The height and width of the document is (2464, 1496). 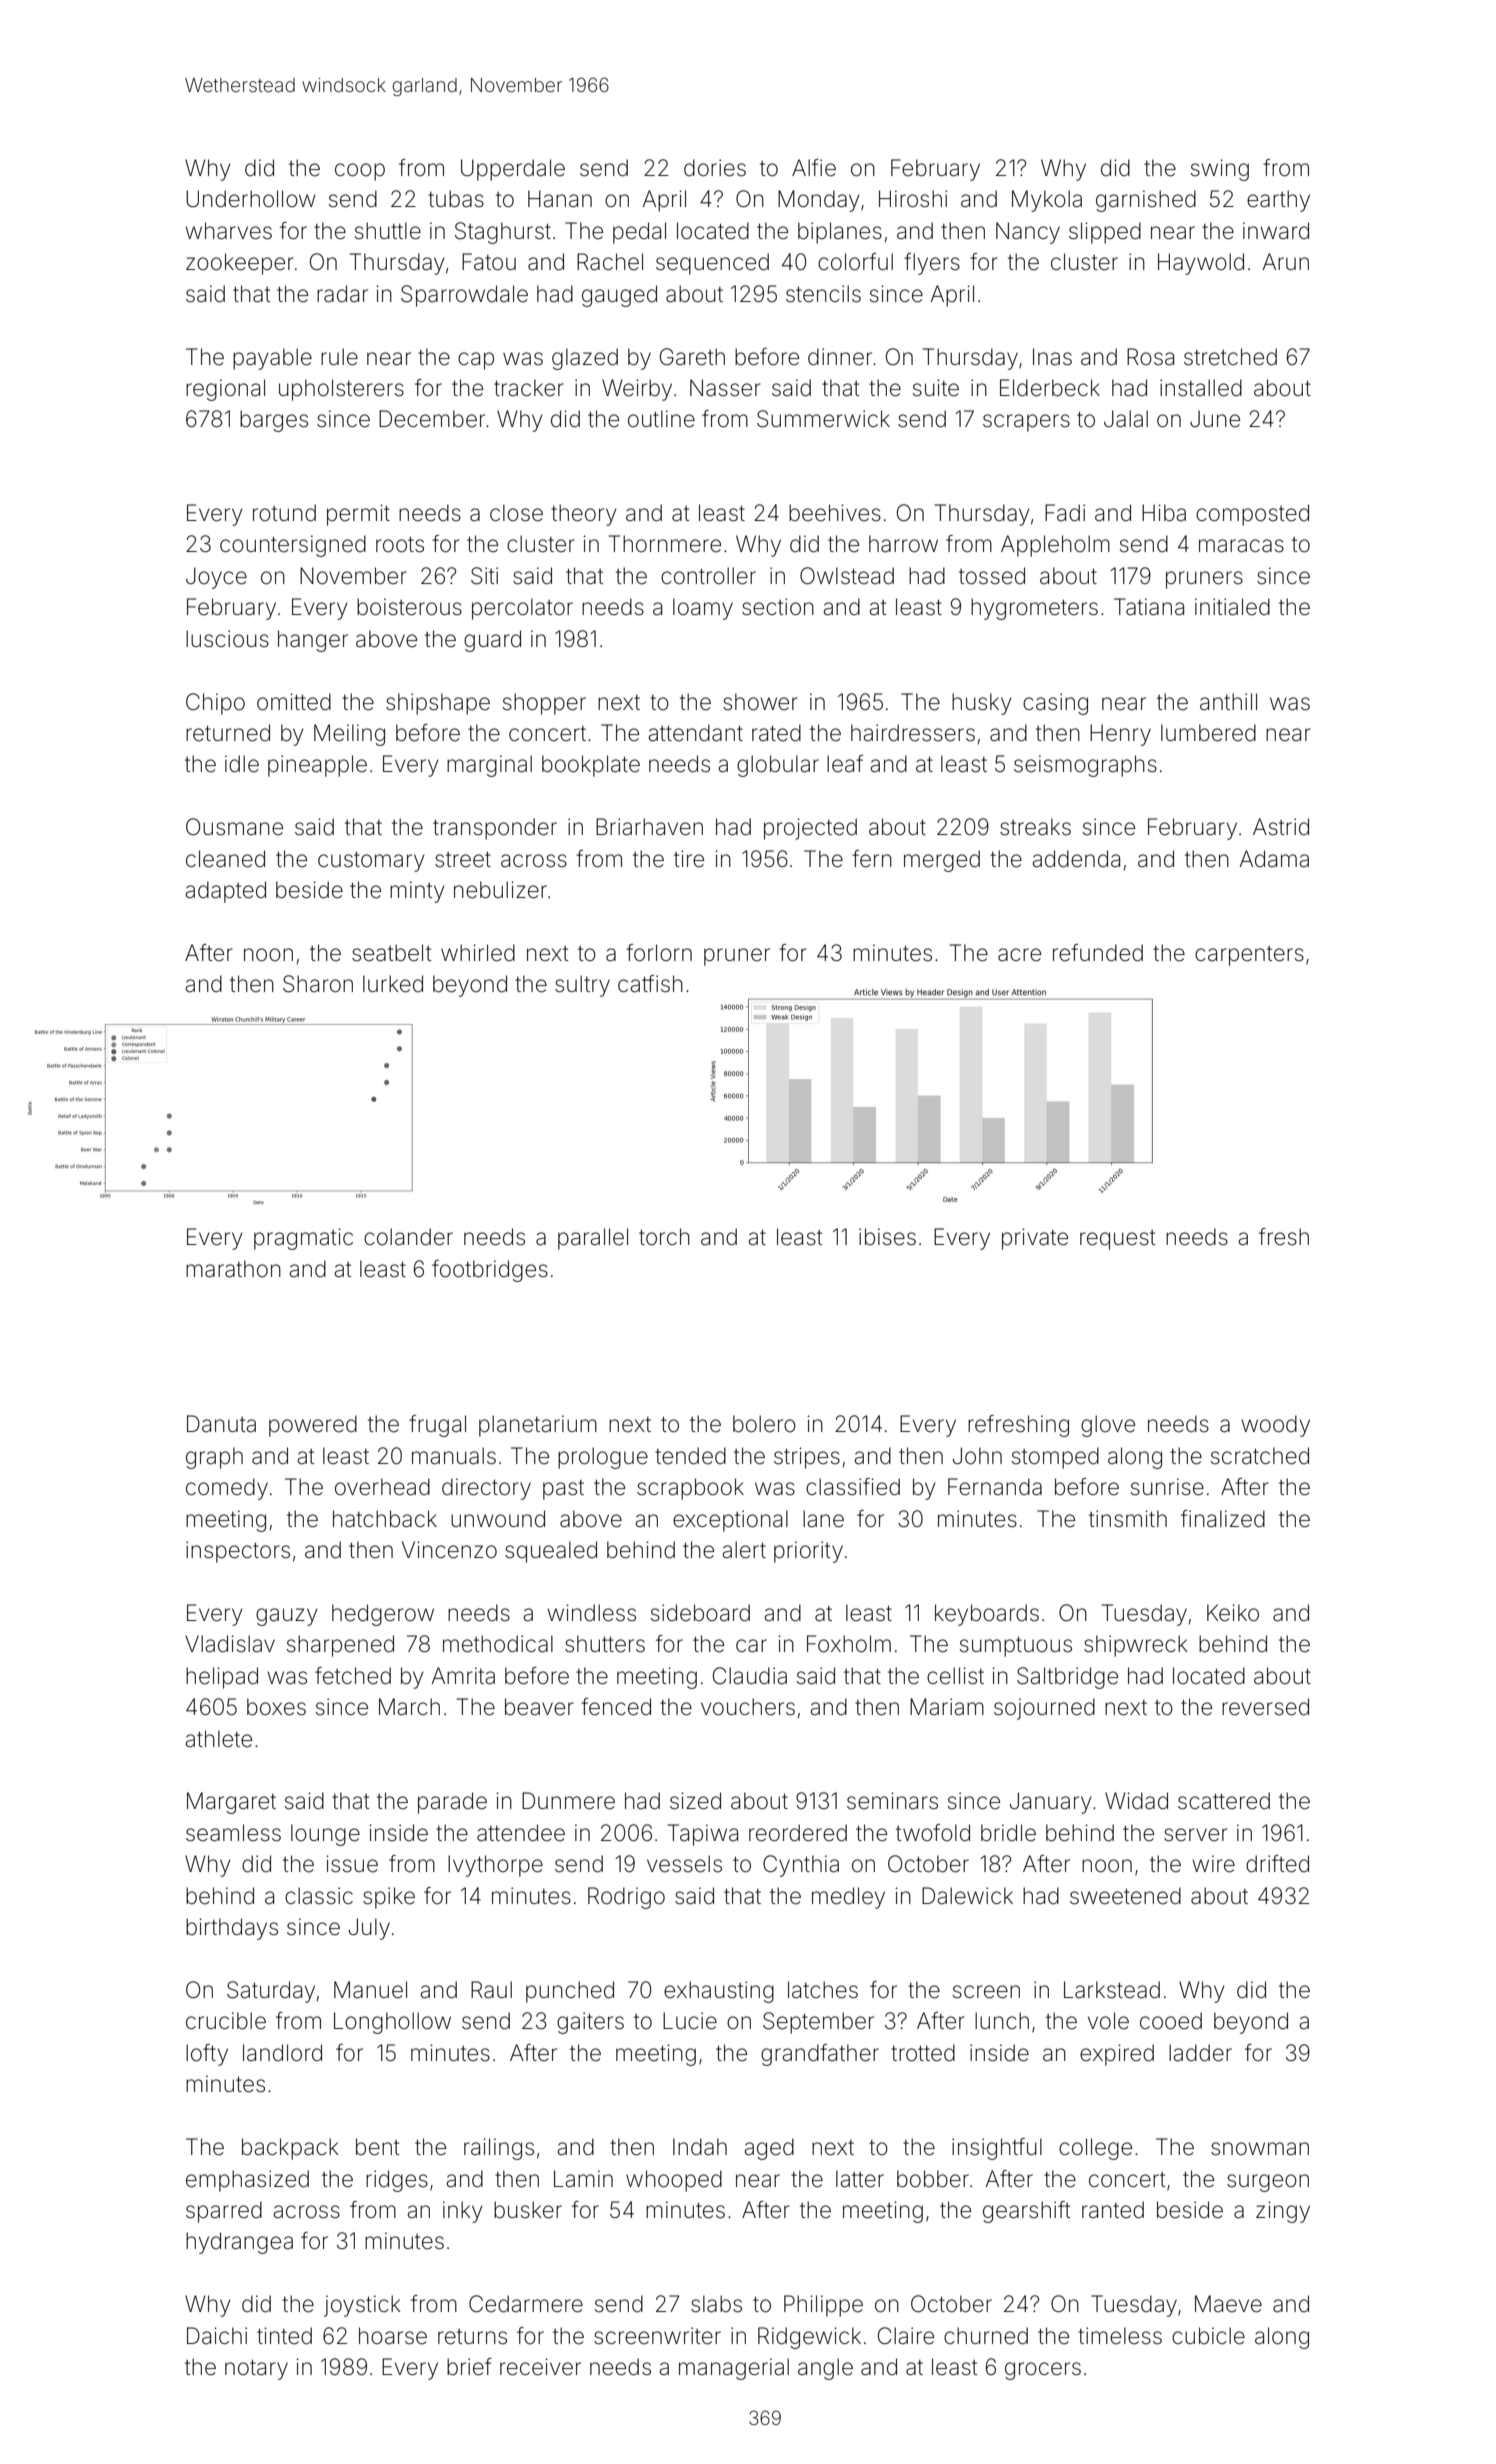 What do you see at coordinates (313, 1426) in the document?
I see `powered` at bounding box center [313, 1426].
